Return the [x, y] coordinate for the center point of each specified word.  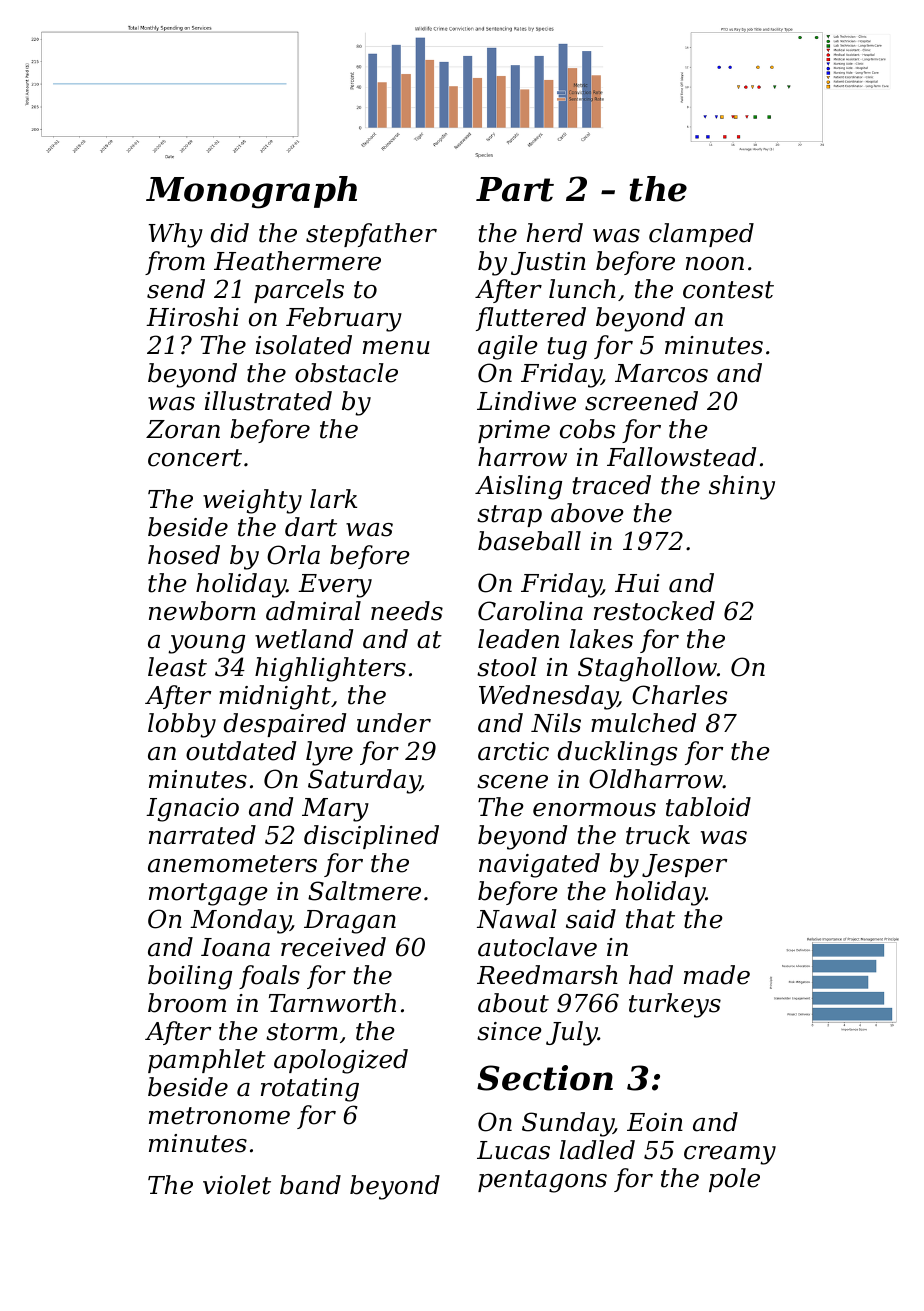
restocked [654, 611]
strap [509, 516]
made [717, 975]
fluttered [531, 319]
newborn [202, 611]
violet [237, 1185]
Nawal [517, 919]
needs [407, 611]
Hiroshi [192, 317]
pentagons [542, 1181]
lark [333, 499]
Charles [679, 695]
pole [734, 1180]
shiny [742, 487]
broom [187, 1003]
